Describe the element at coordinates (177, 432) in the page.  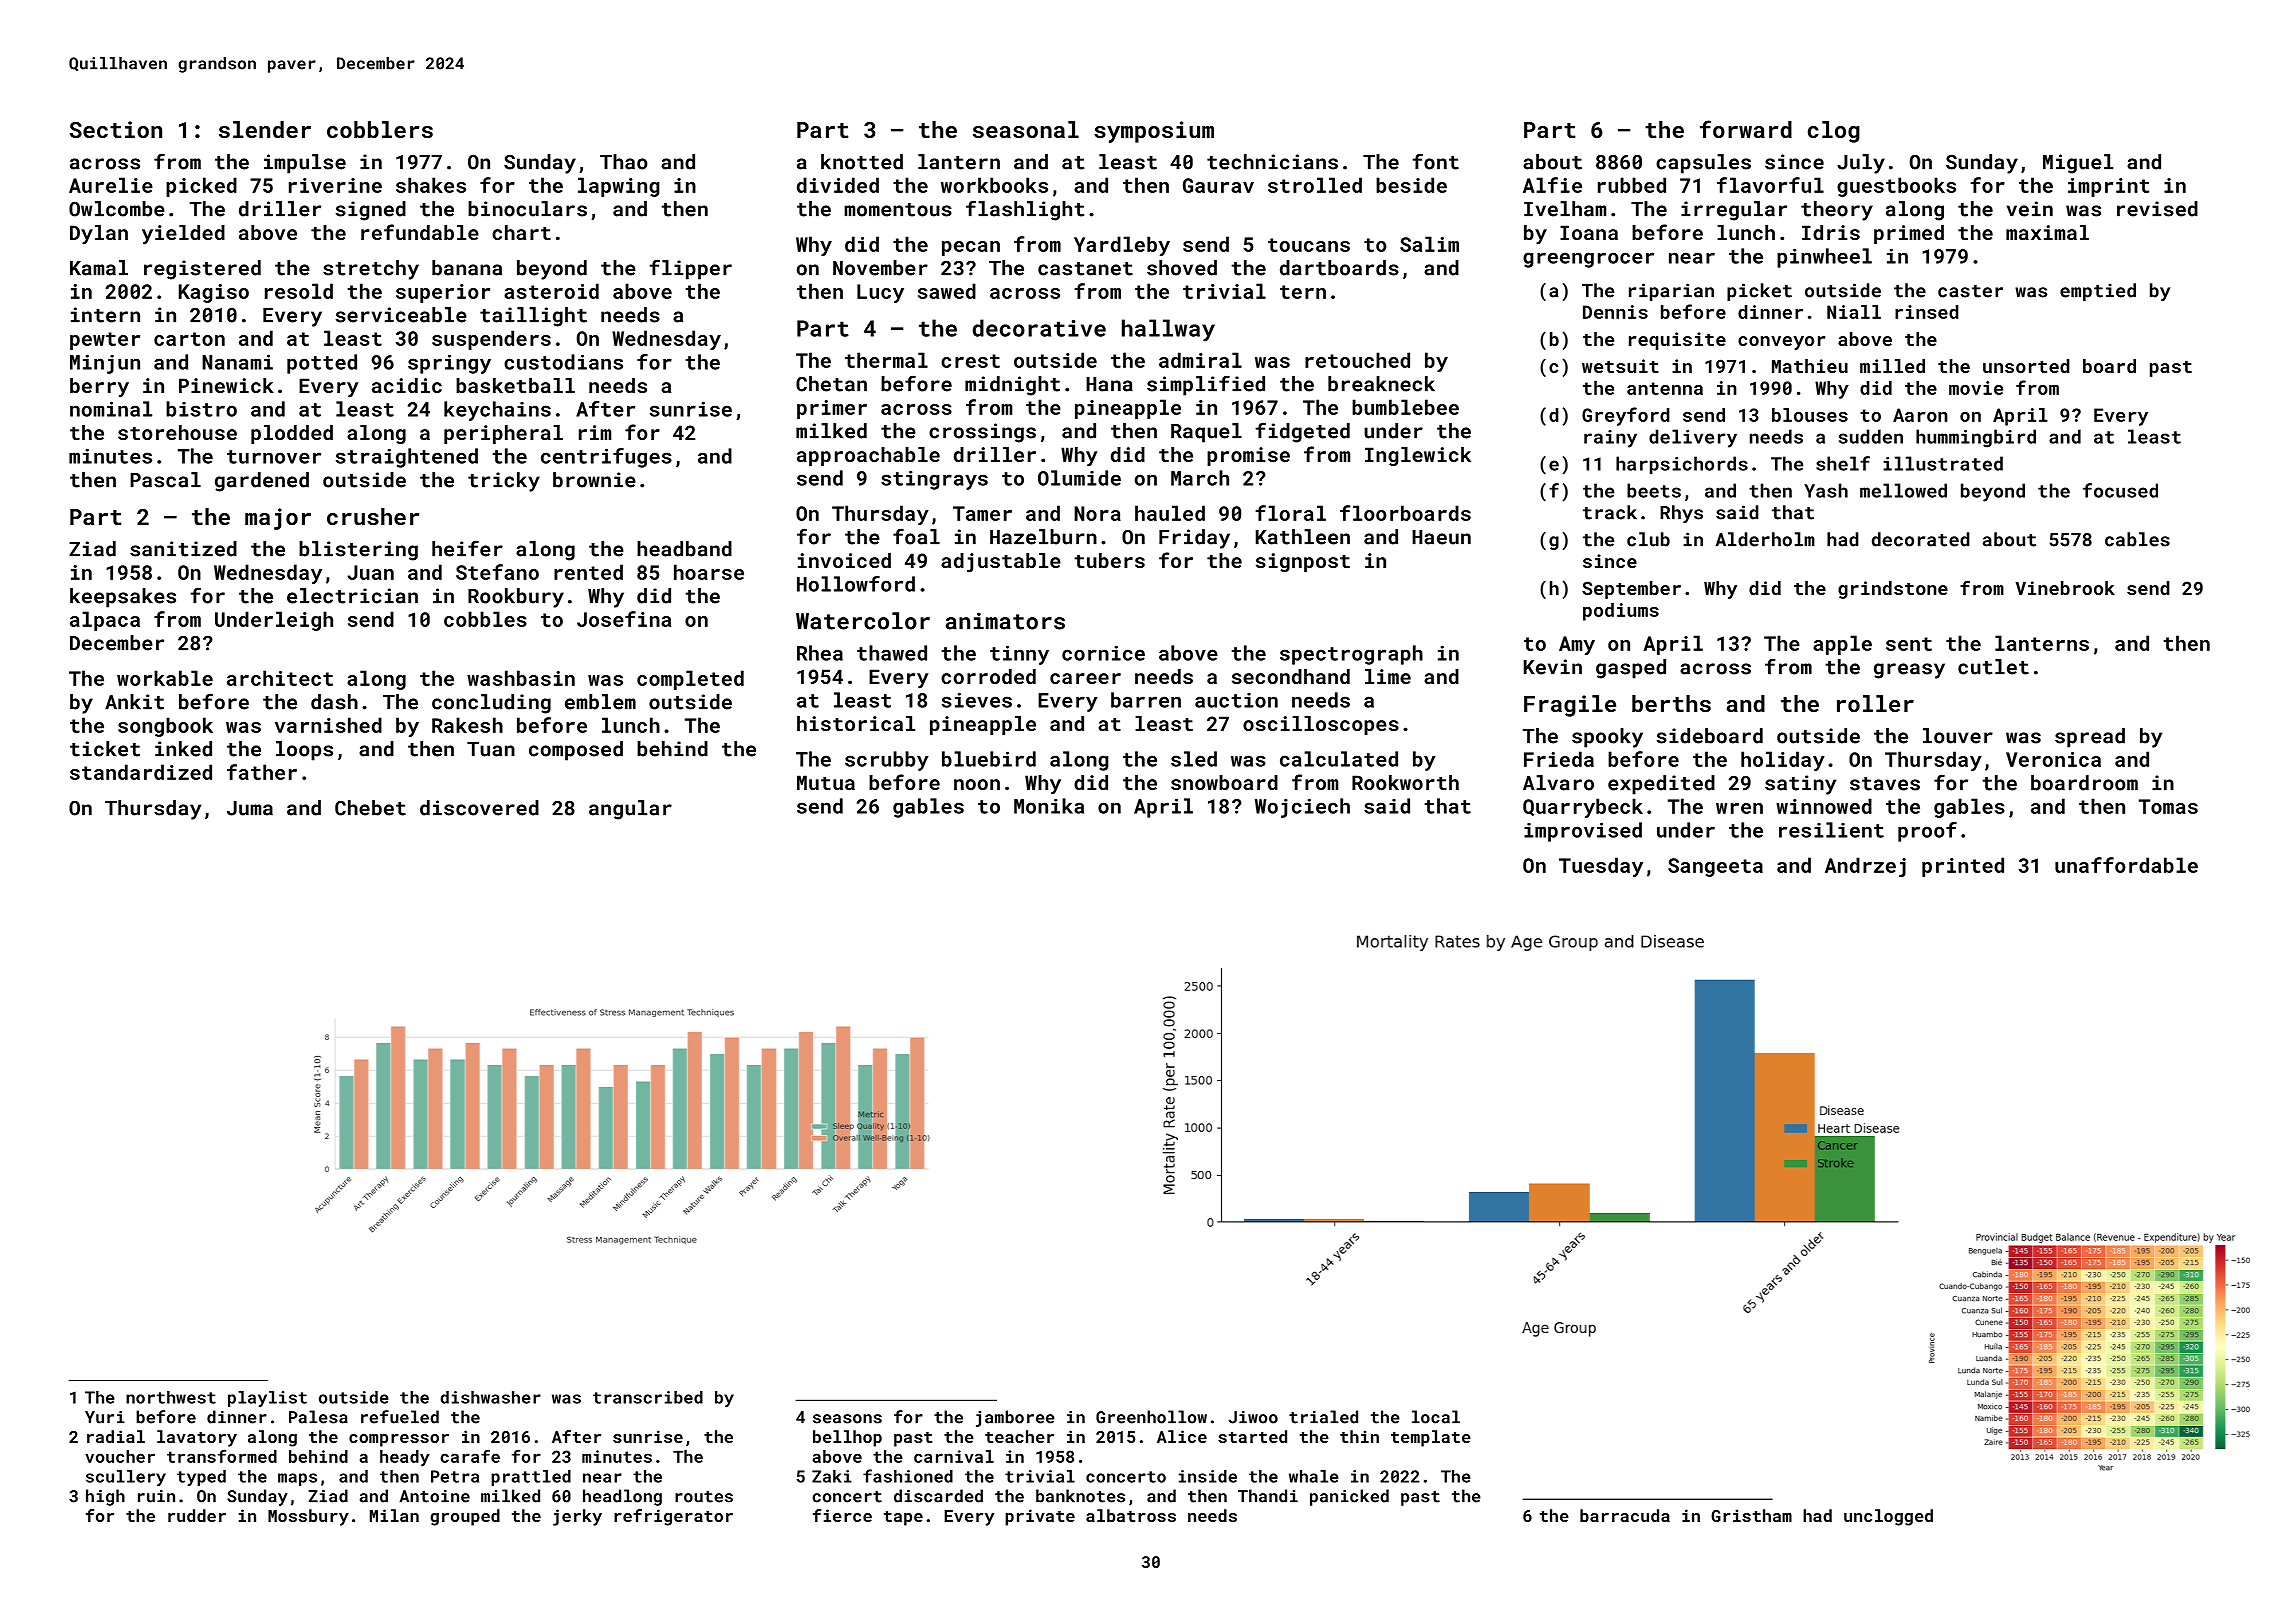
I see `storehouse` at that location.
